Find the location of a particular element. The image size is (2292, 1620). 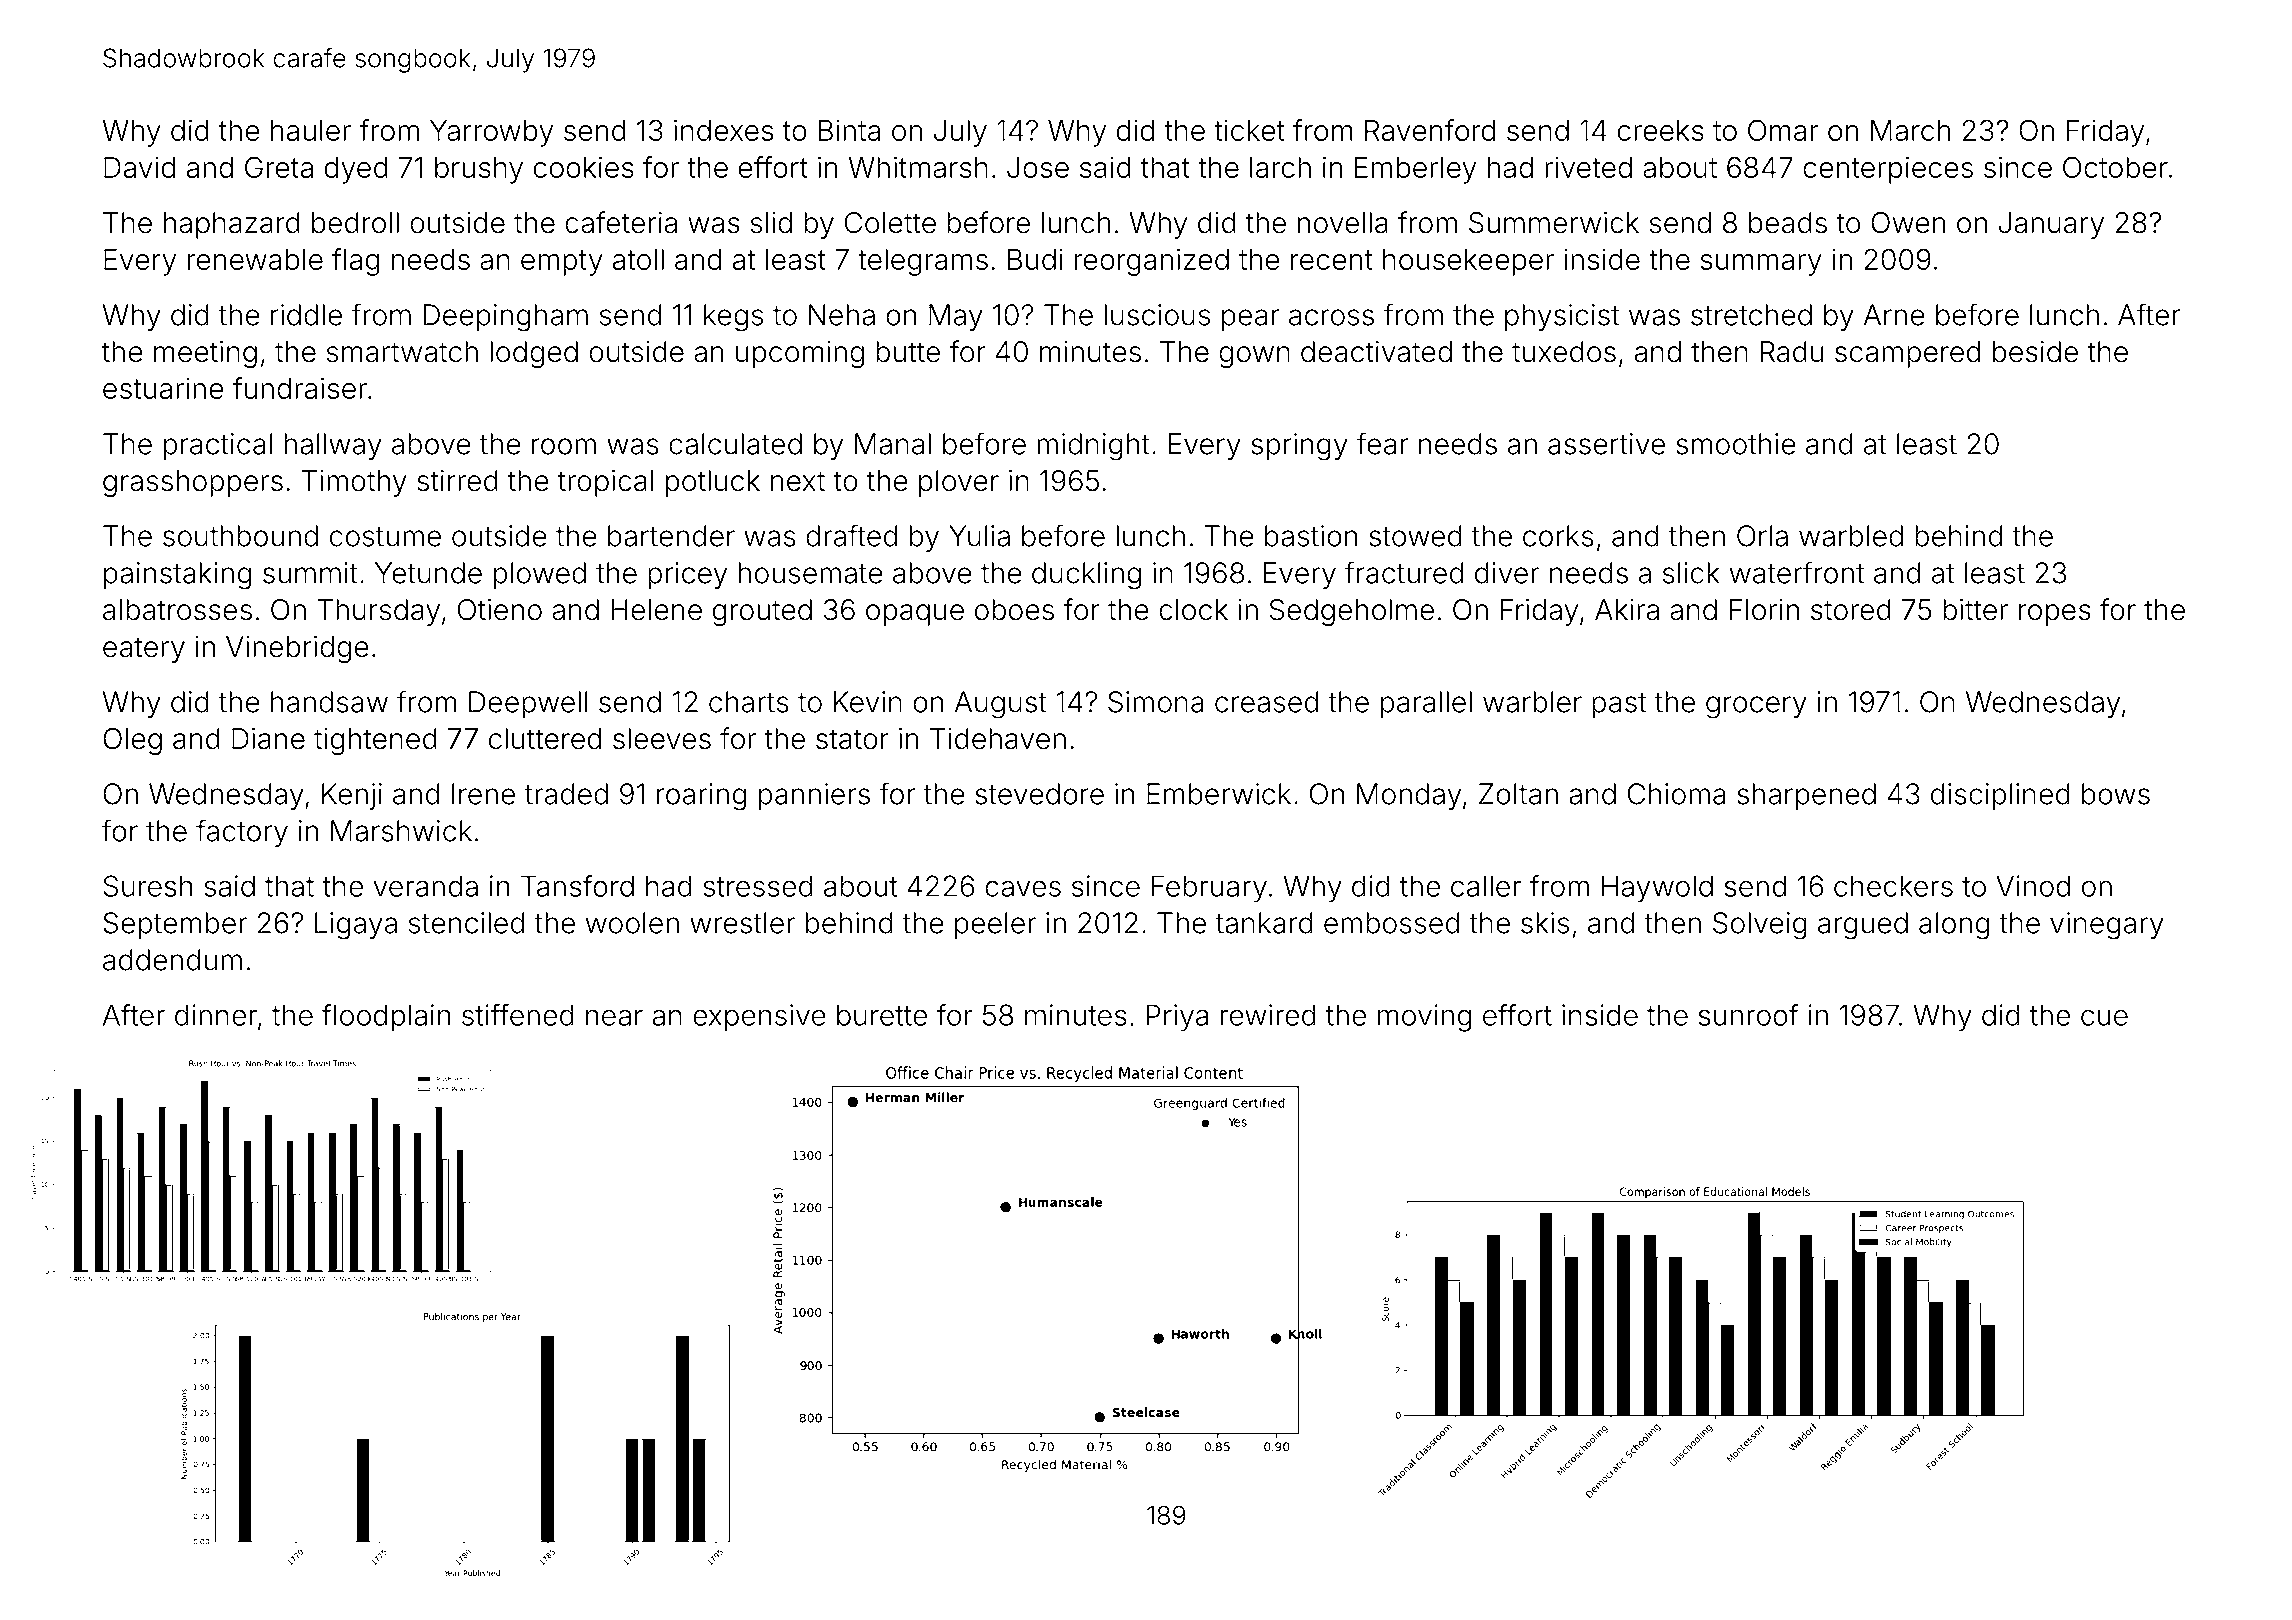

David is located at coordinates (139, 167).
